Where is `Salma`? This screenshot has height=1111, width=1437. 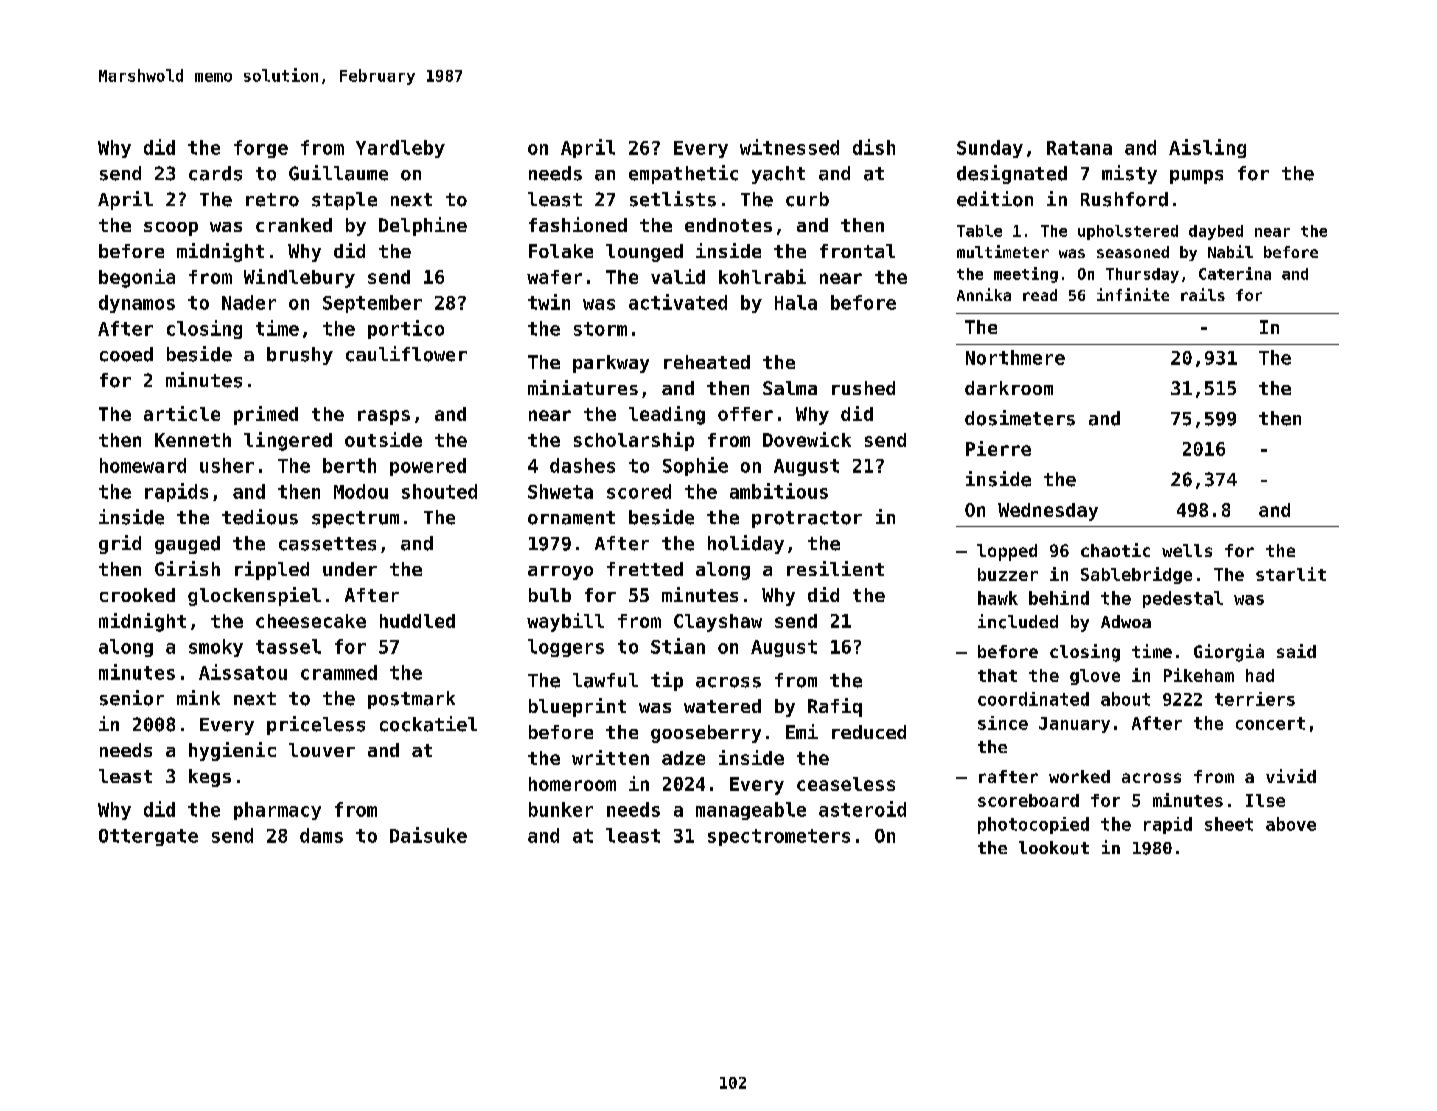
Salma is located at coordinates (790, 388).
